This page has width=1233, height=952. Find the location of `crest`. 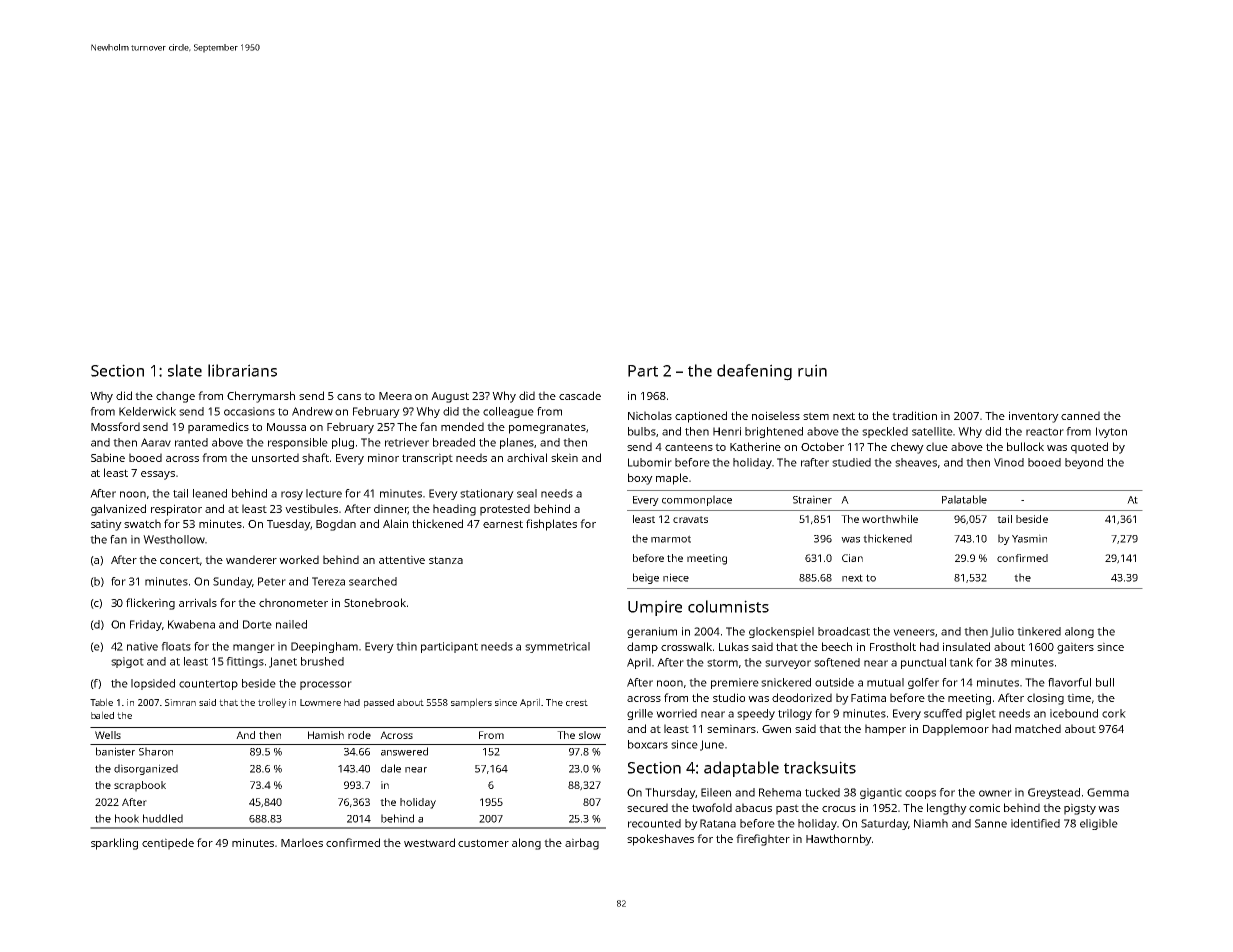

crest is located at coordinates (577, 702).
